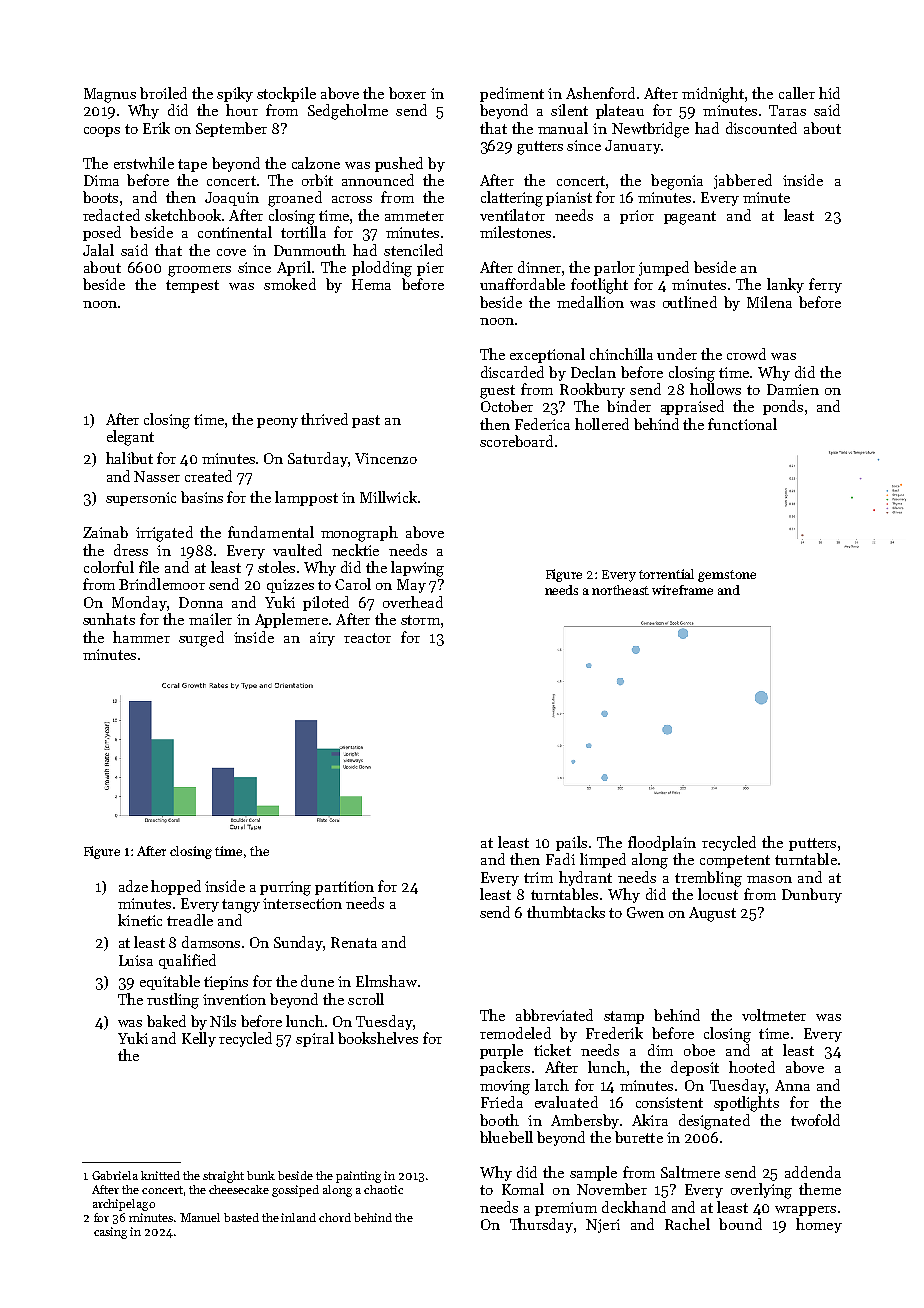 The height and width of the screenshot is (1308, 924). I want to click on reactor, so click(367, 638).
